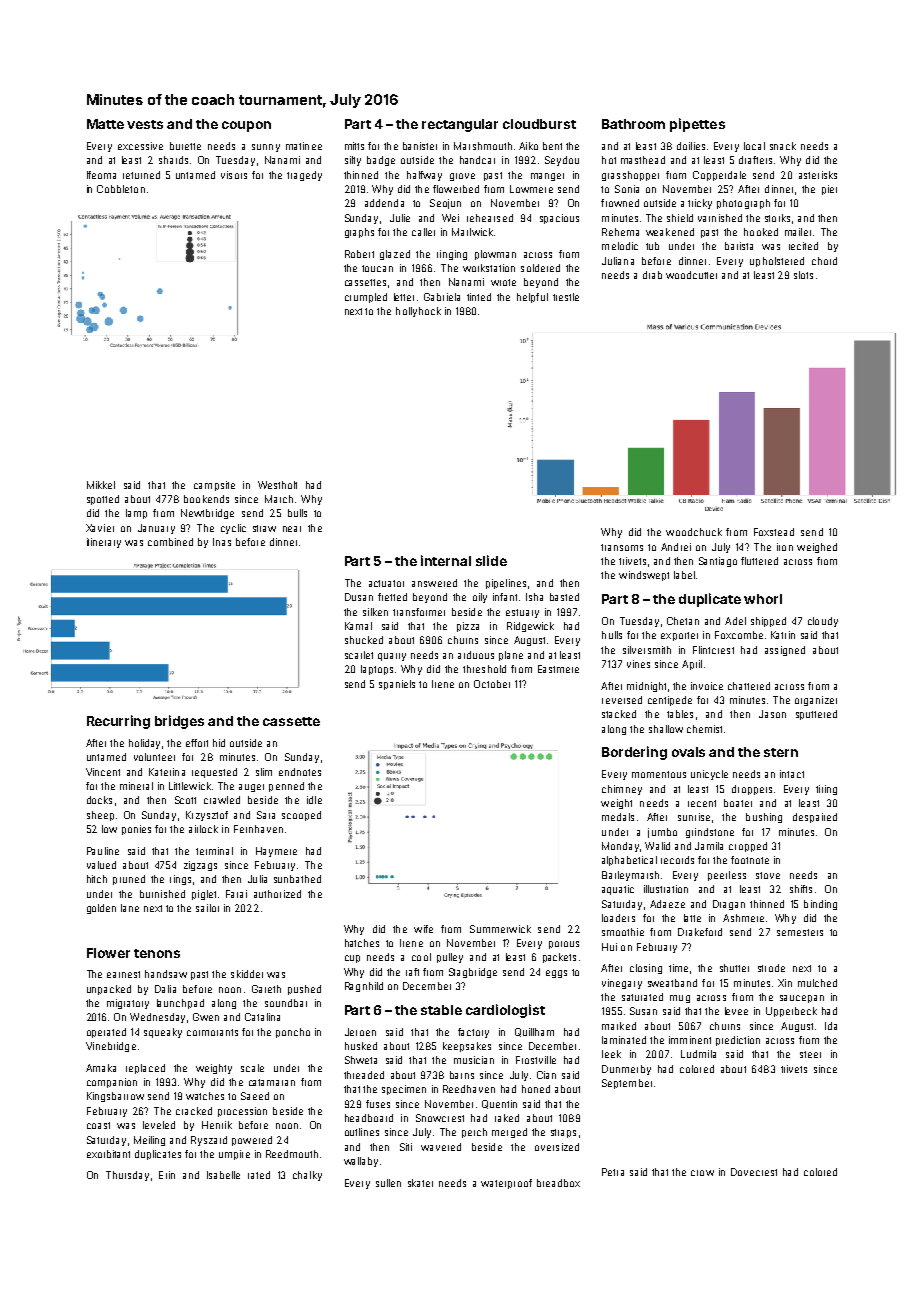 The width and height of the screenshot is (924, 1308). What do you see at coordinates (104, 543) in the screenshot?
I see `itinerary` at bounding box center [104, 543].
